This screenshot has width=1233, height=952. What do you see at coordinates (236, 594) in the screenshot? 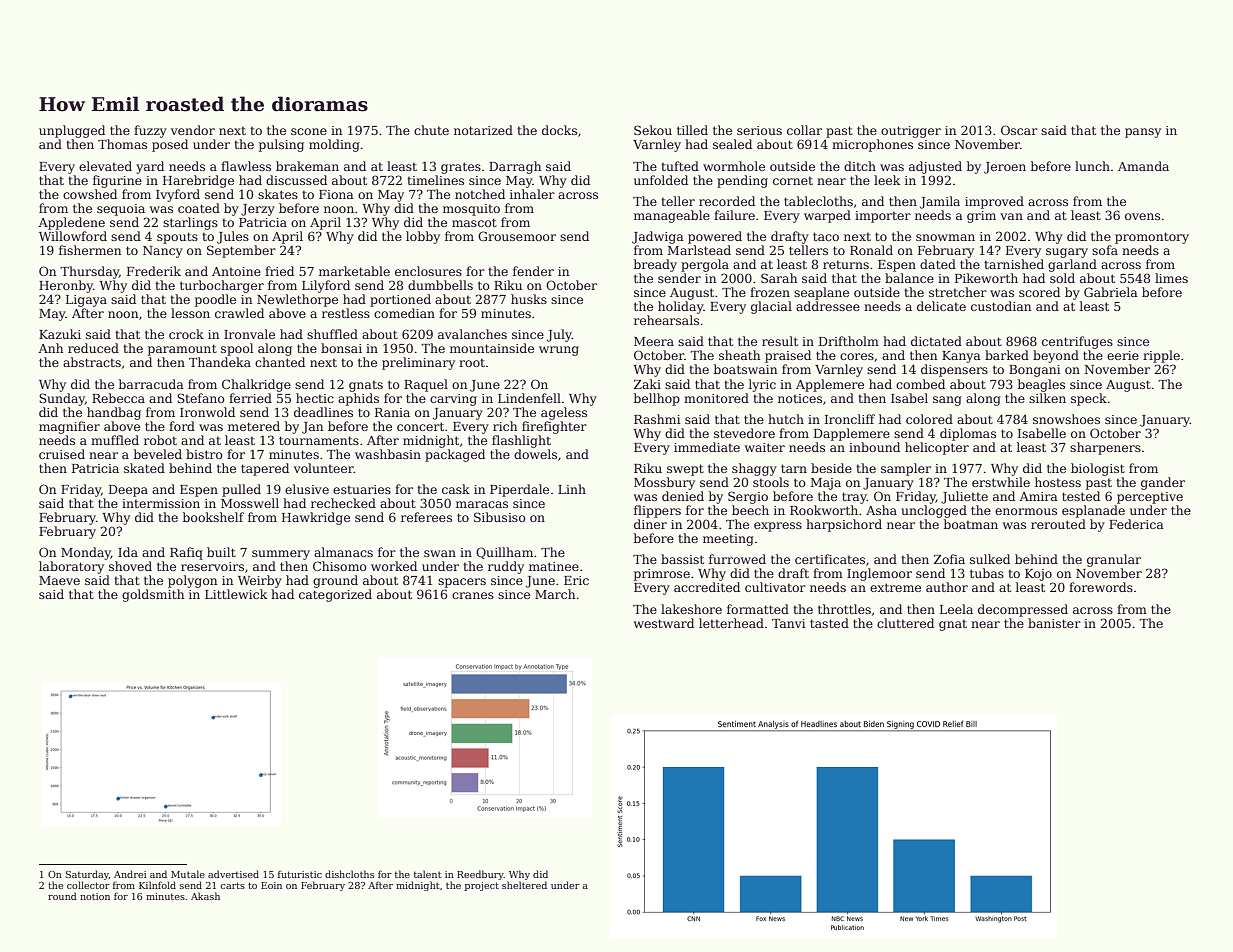
I see `Littlewick` at bounding box center [236, 594].
